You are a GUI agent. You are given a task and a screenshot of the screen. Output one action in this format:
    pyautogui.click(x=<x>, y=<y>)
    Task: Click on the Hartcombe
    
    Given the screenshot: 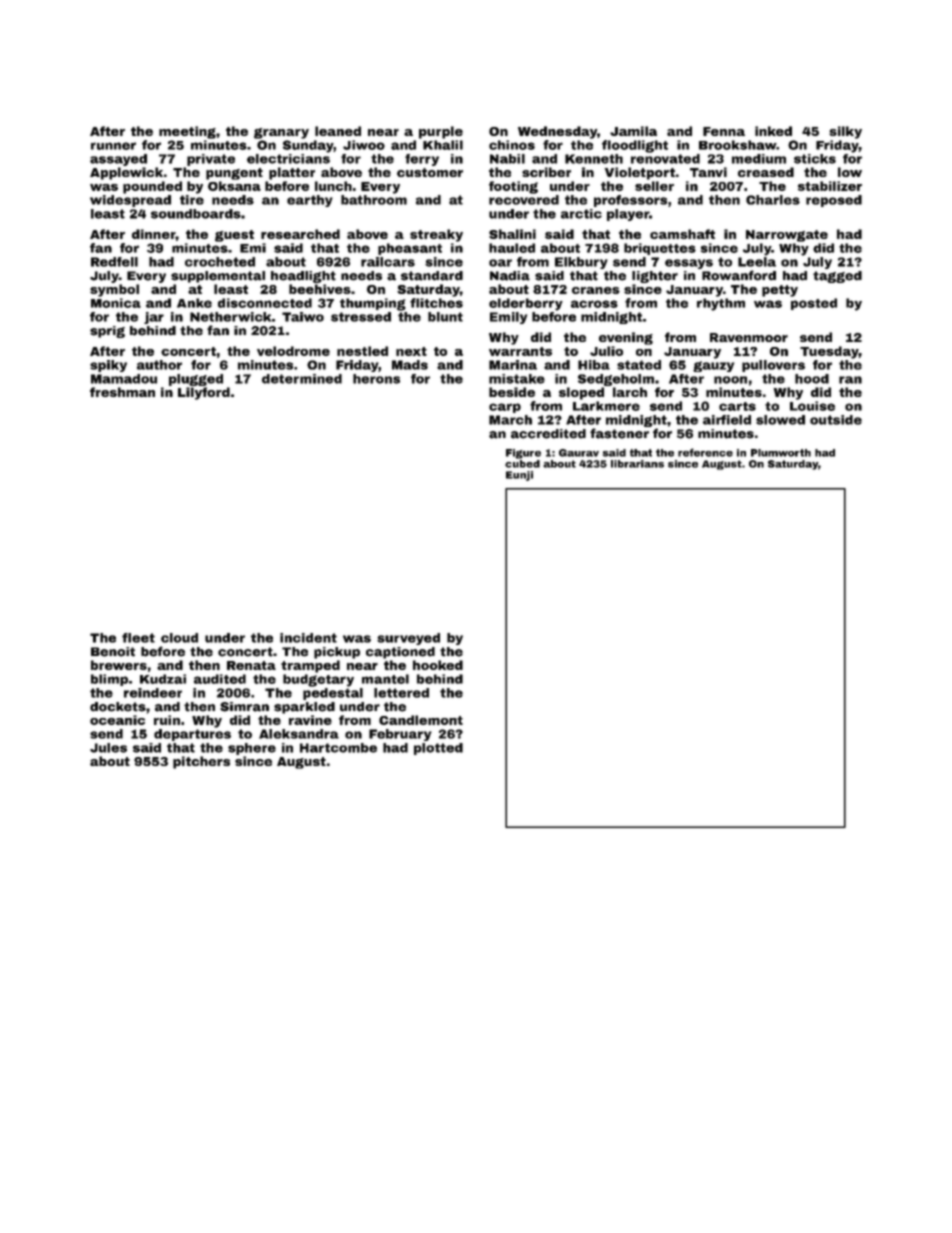 What is the action you would take?
    pyautogui.click(x=338, y=748)
